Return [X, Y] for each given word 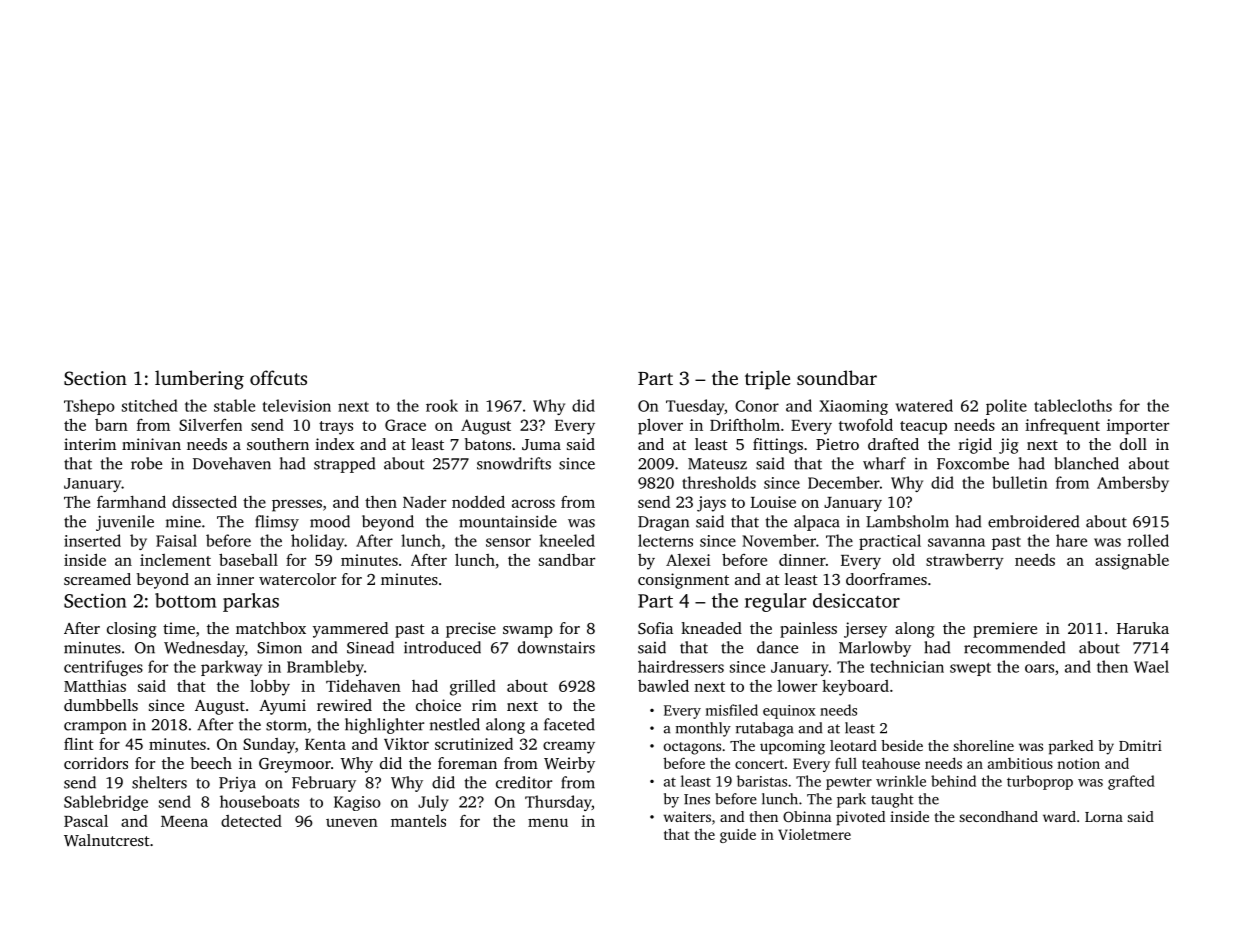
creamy [569, 747]
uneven [352, 822]
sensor [508, 542]
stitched [150, 405]
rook [442, 405]
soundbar [837, 377]
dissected [204, 501]
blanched [1086, 463]
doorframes [886, 579]
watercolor [297, 579]
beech [211, 763]
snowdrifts [514, 463]
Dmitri [1140, 745]
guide [738, 836]
